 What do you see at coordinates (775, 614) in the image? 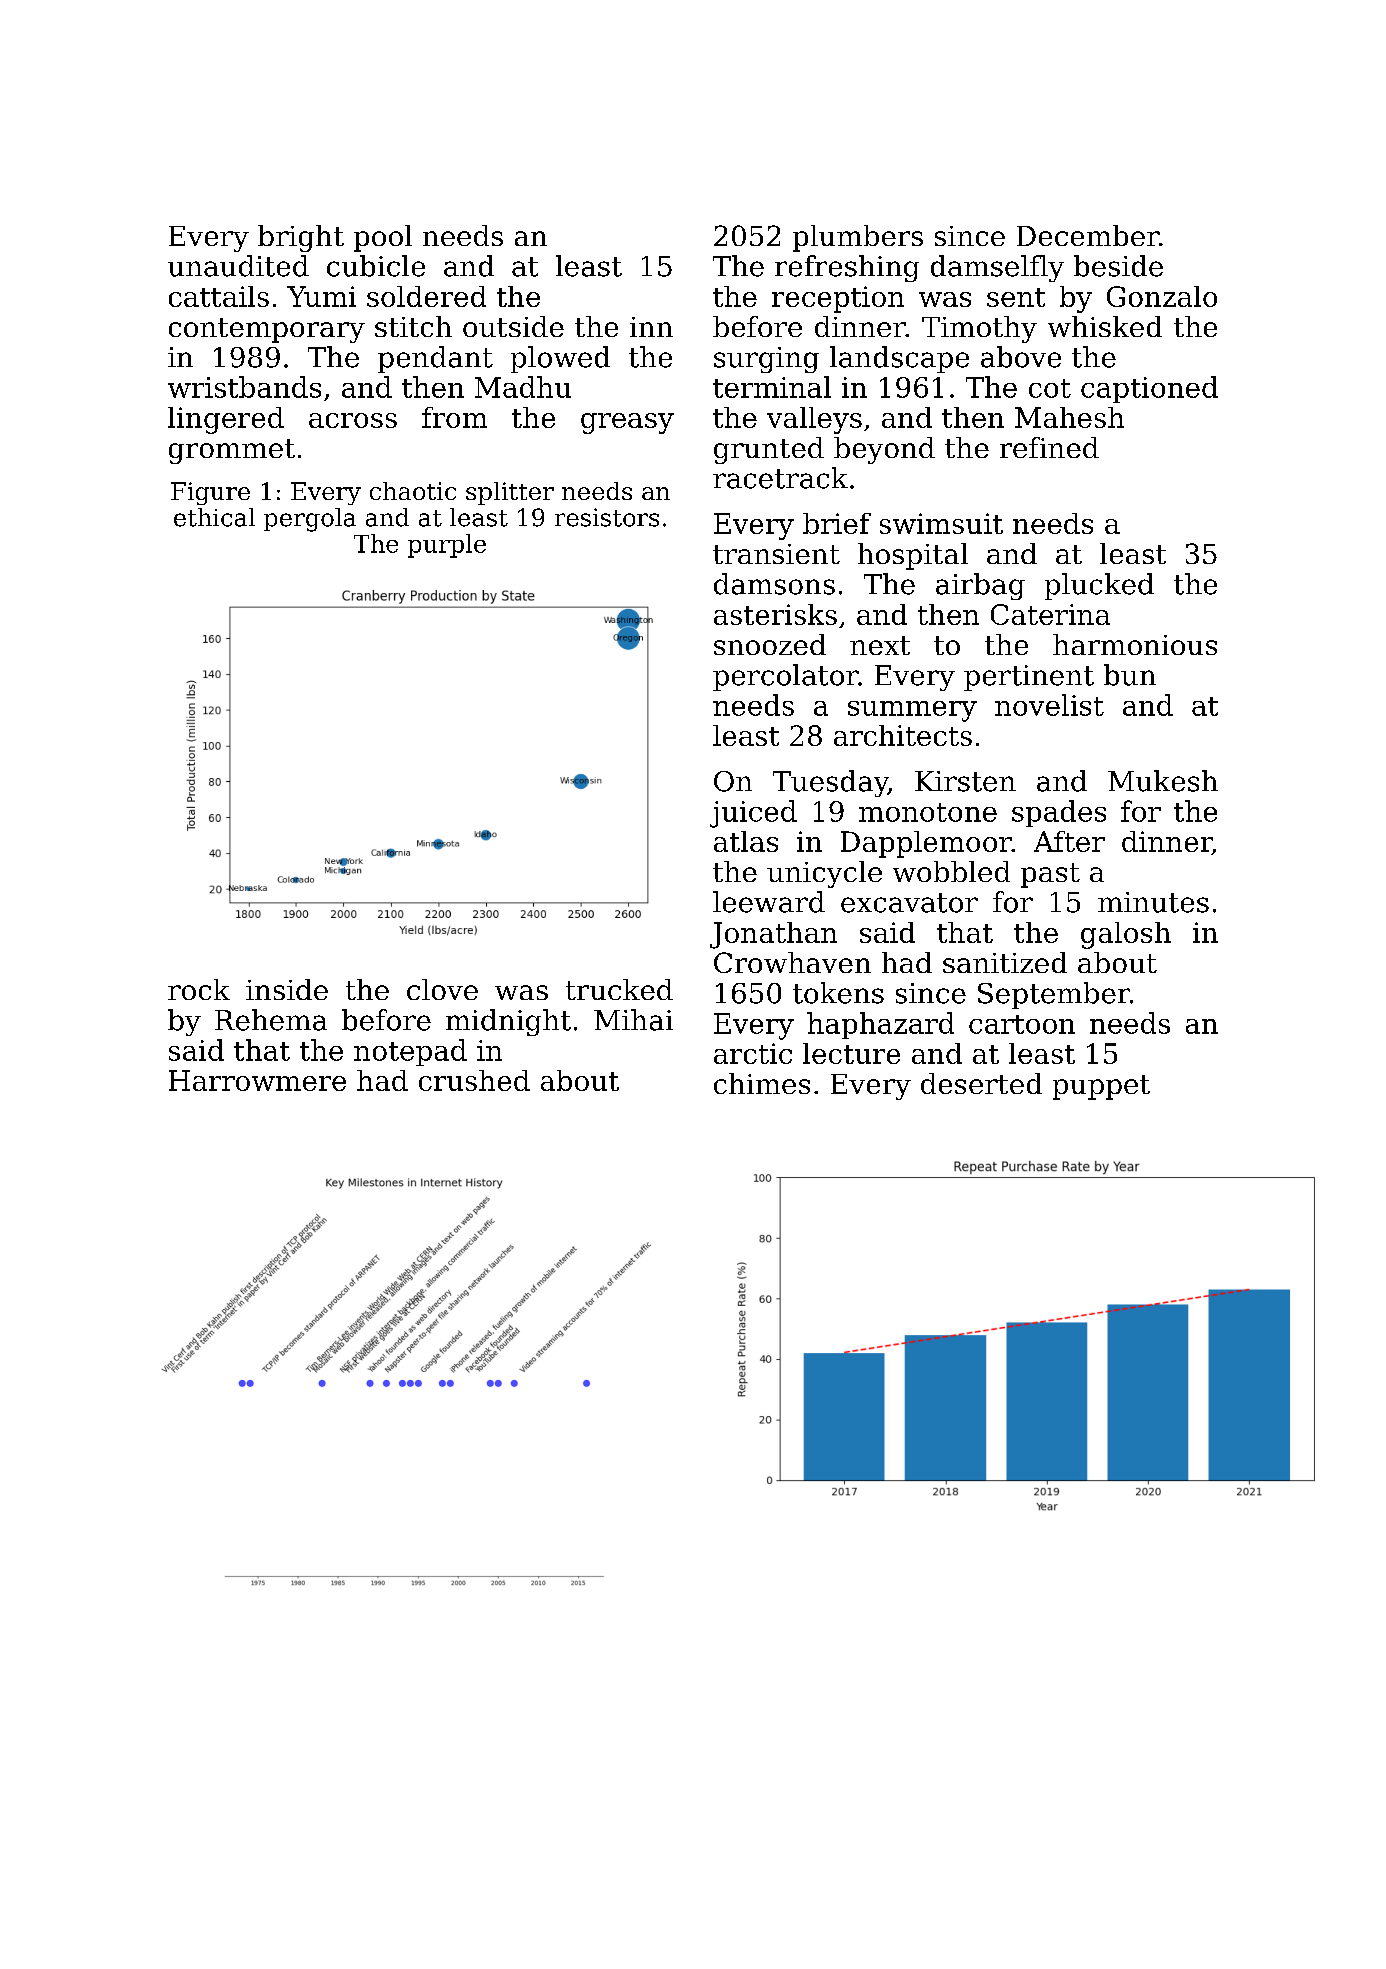
I see `asterisks` at bounding box center [775, 614].
